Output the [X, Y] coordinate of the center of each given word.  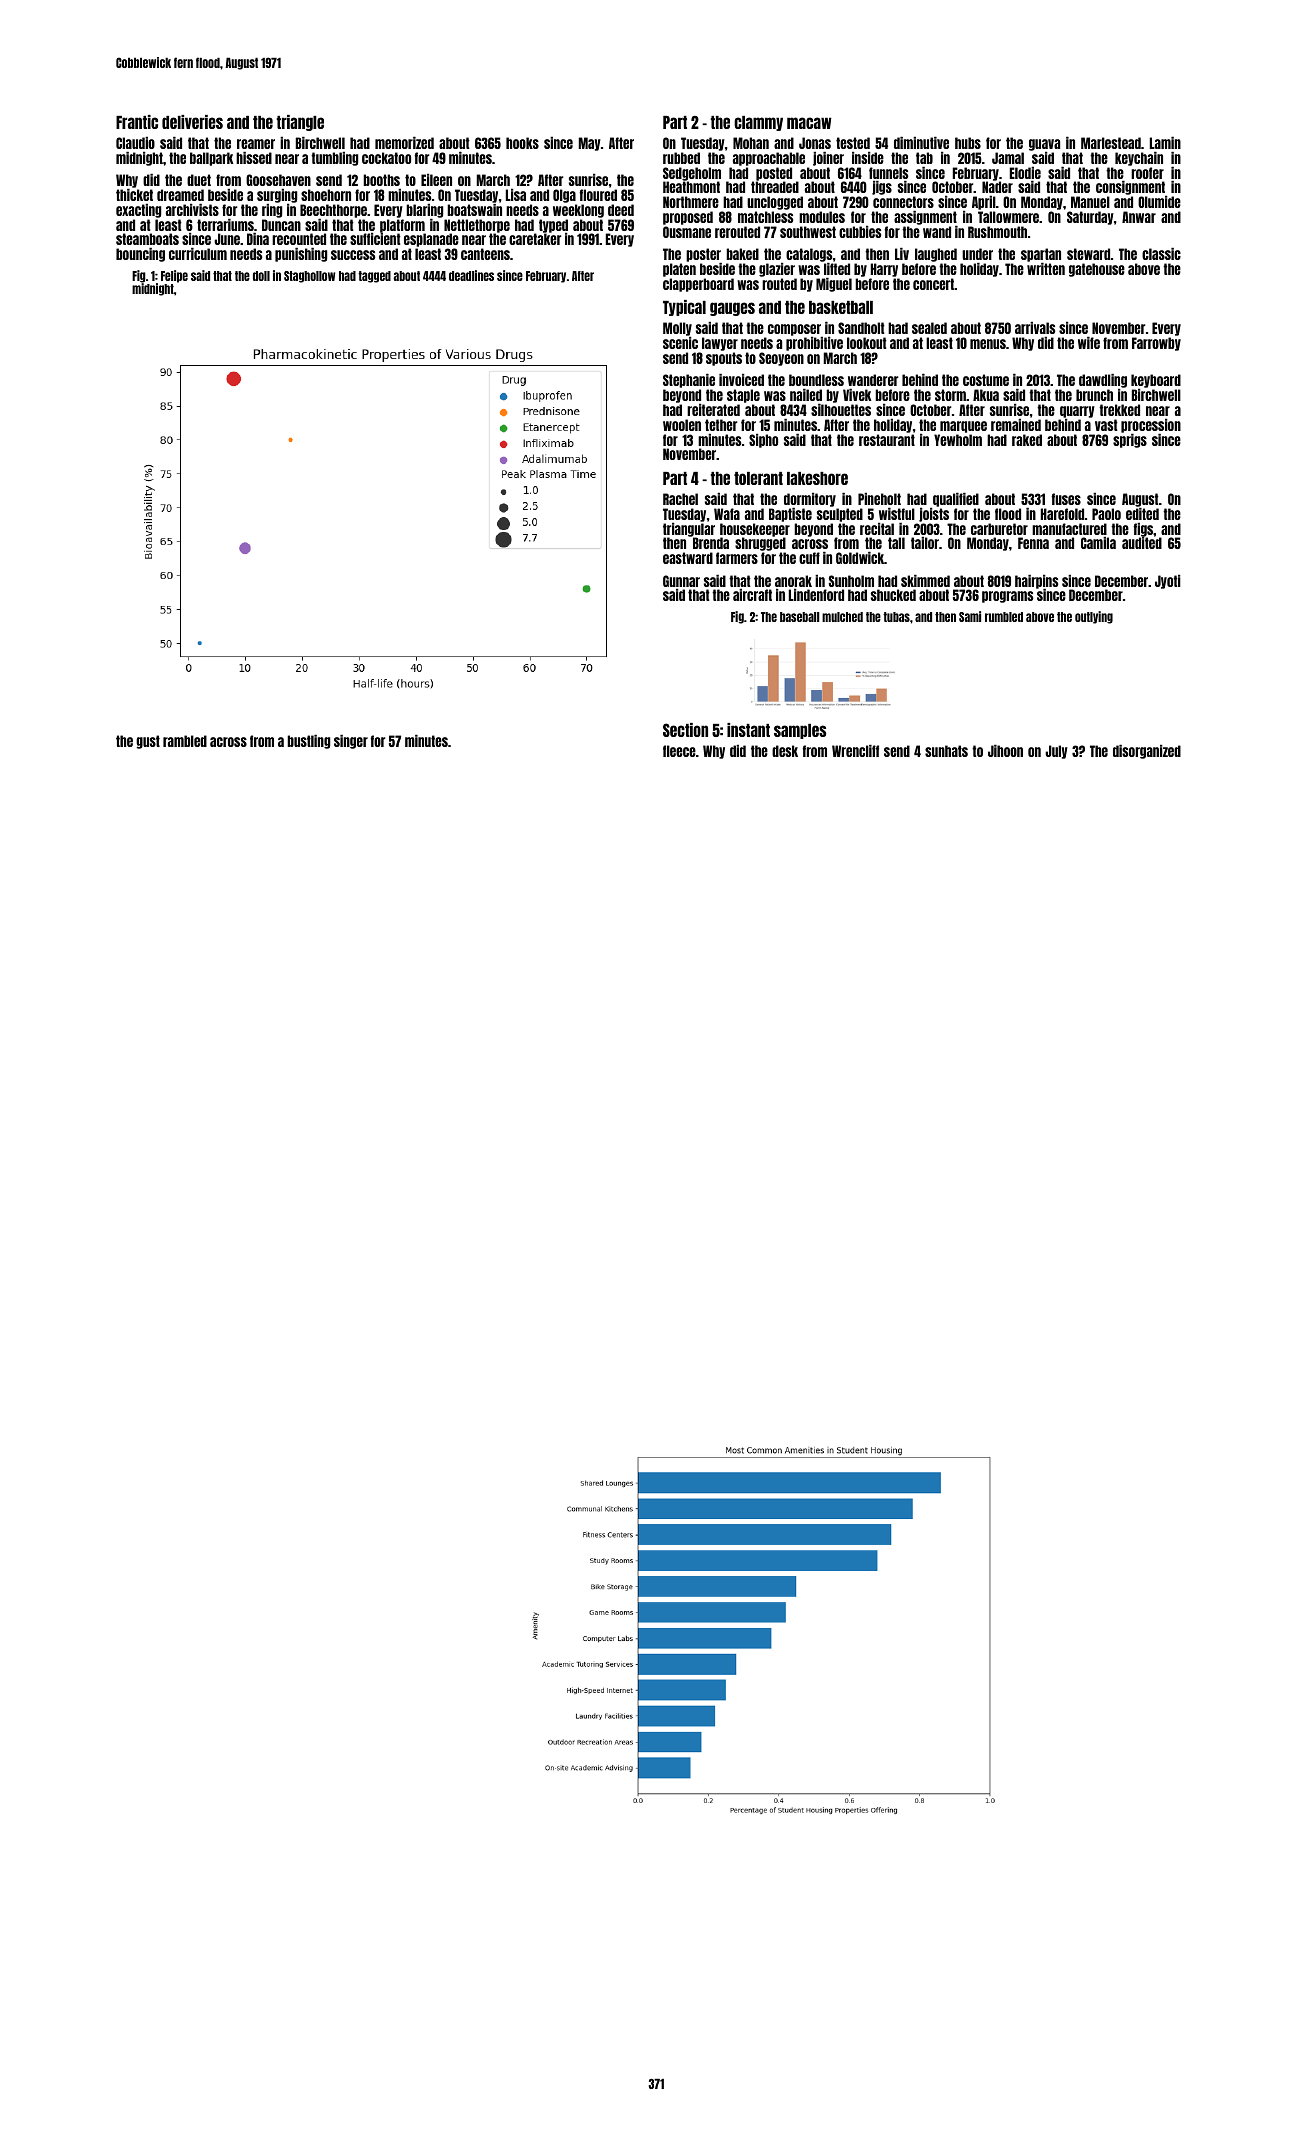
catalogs [809, 255]
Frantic [137, 122]
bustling [308, 742]
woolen [682, 425]
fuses [1066, 499]
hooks [522, 143]
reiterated [713, 410]
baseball [799, 617]
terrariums [225, 225]
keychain [1139, 159]
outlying [1094, 617]
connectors [903, 202]
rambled [185, 741]
